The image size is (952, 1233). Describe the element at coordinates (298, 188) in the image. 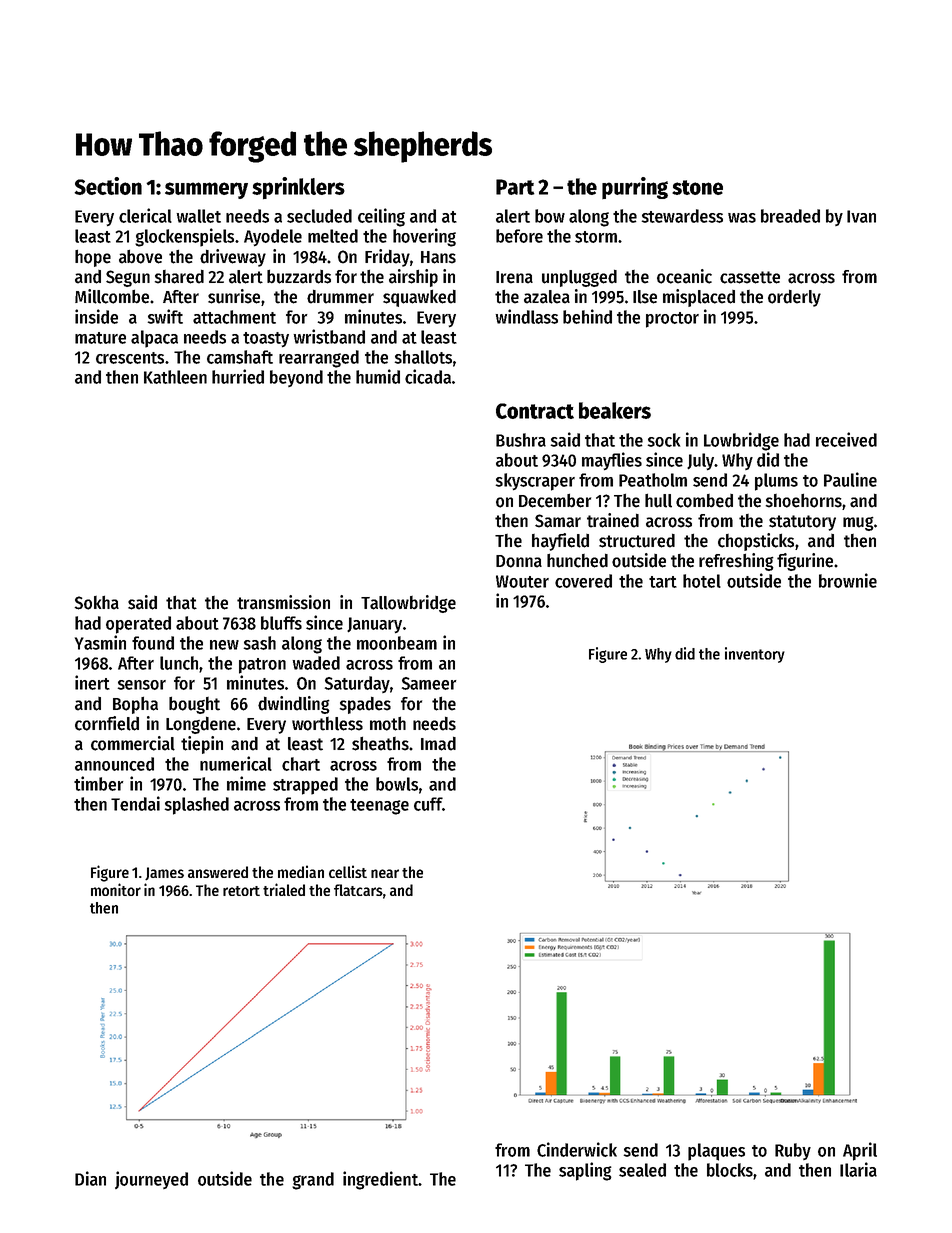

I see `sprinklers` at that location.
